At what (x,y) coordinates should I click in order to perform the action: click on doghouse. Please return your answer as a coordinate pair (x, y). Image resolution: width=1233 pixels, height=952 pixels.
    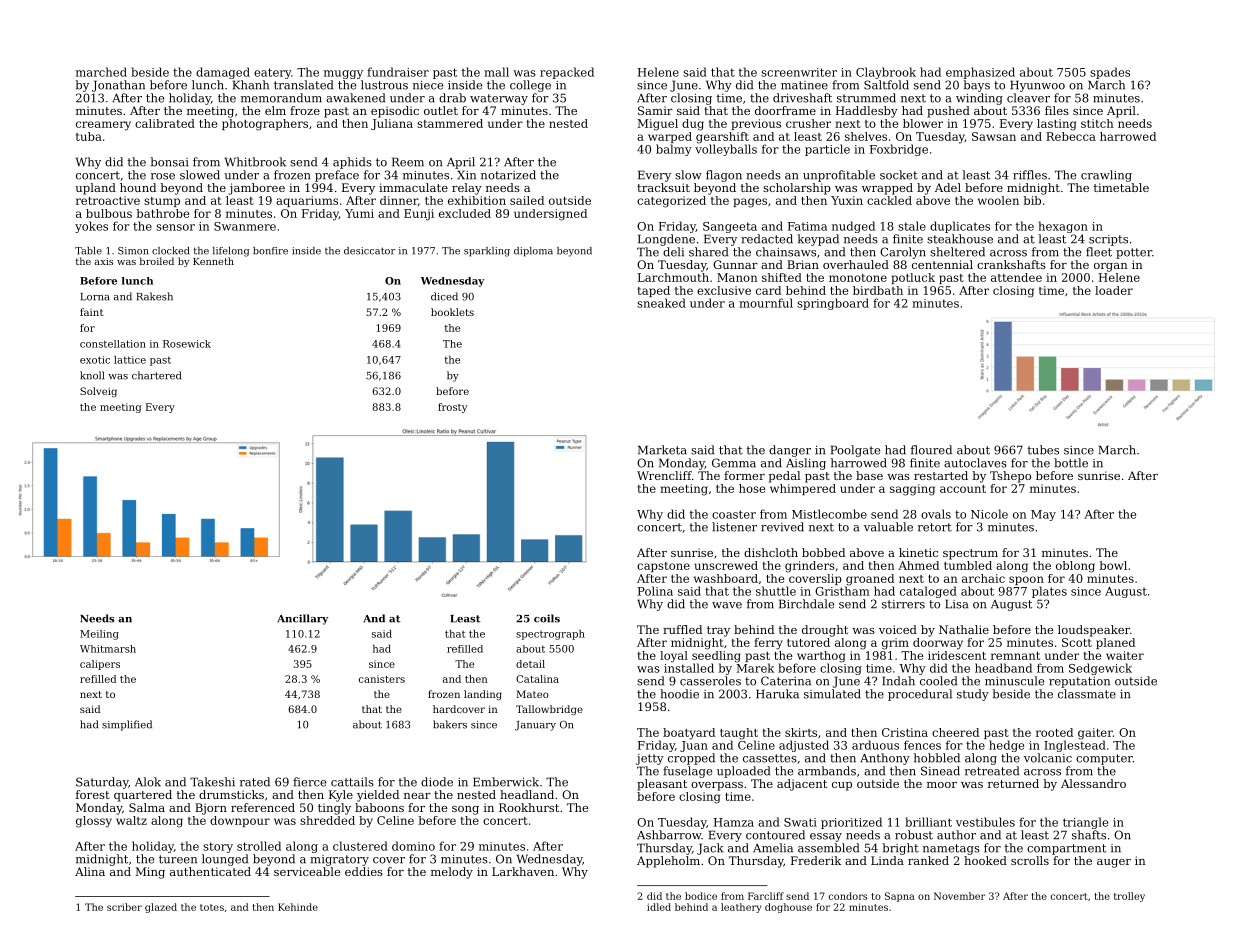
    Looking at the image, I should click on (788, 908).
